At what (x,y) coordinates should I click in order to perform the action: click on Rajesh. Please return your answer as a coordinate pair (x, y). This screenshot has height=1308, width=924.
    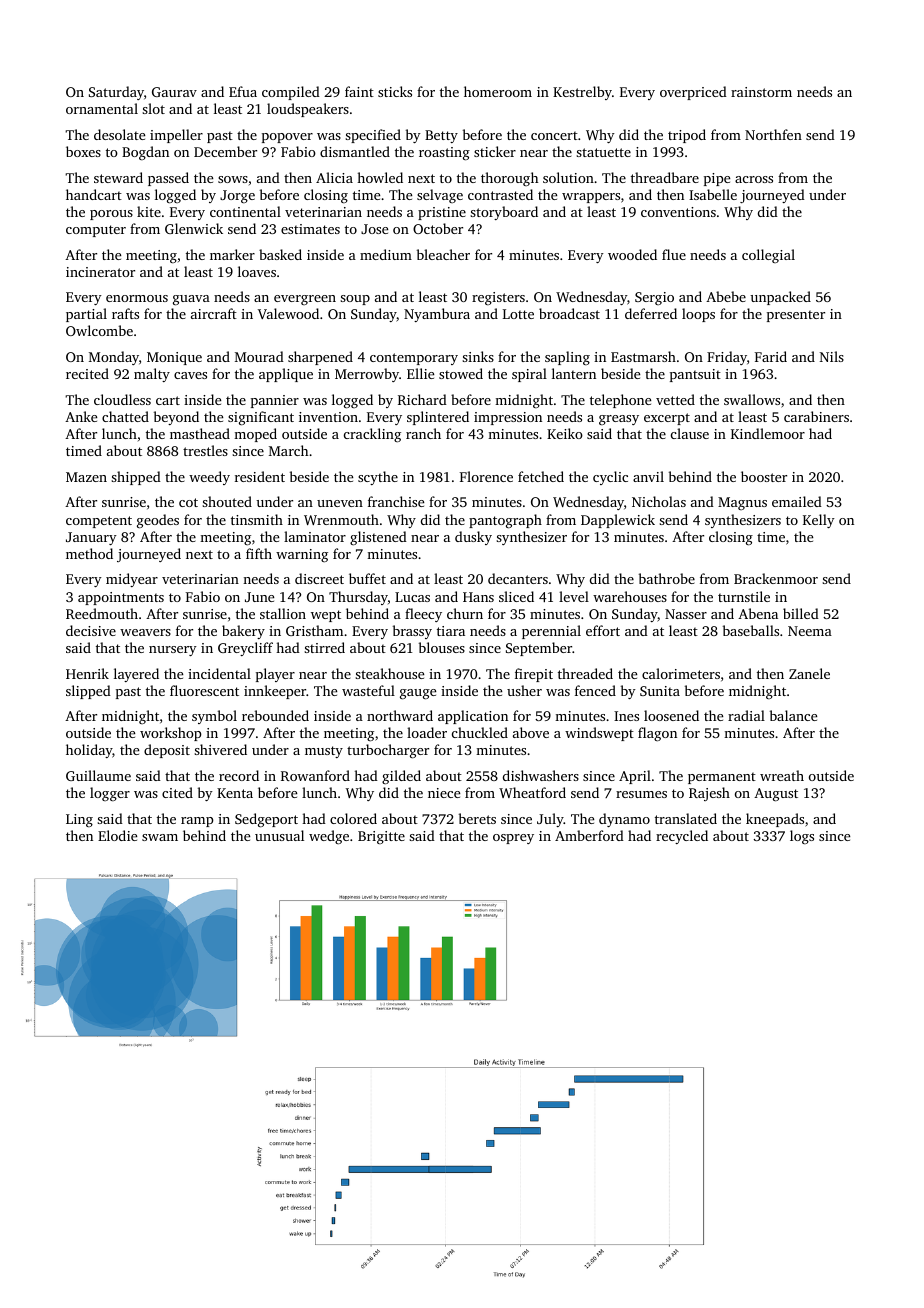
    Looking at the image, I should click on (709, 794).
